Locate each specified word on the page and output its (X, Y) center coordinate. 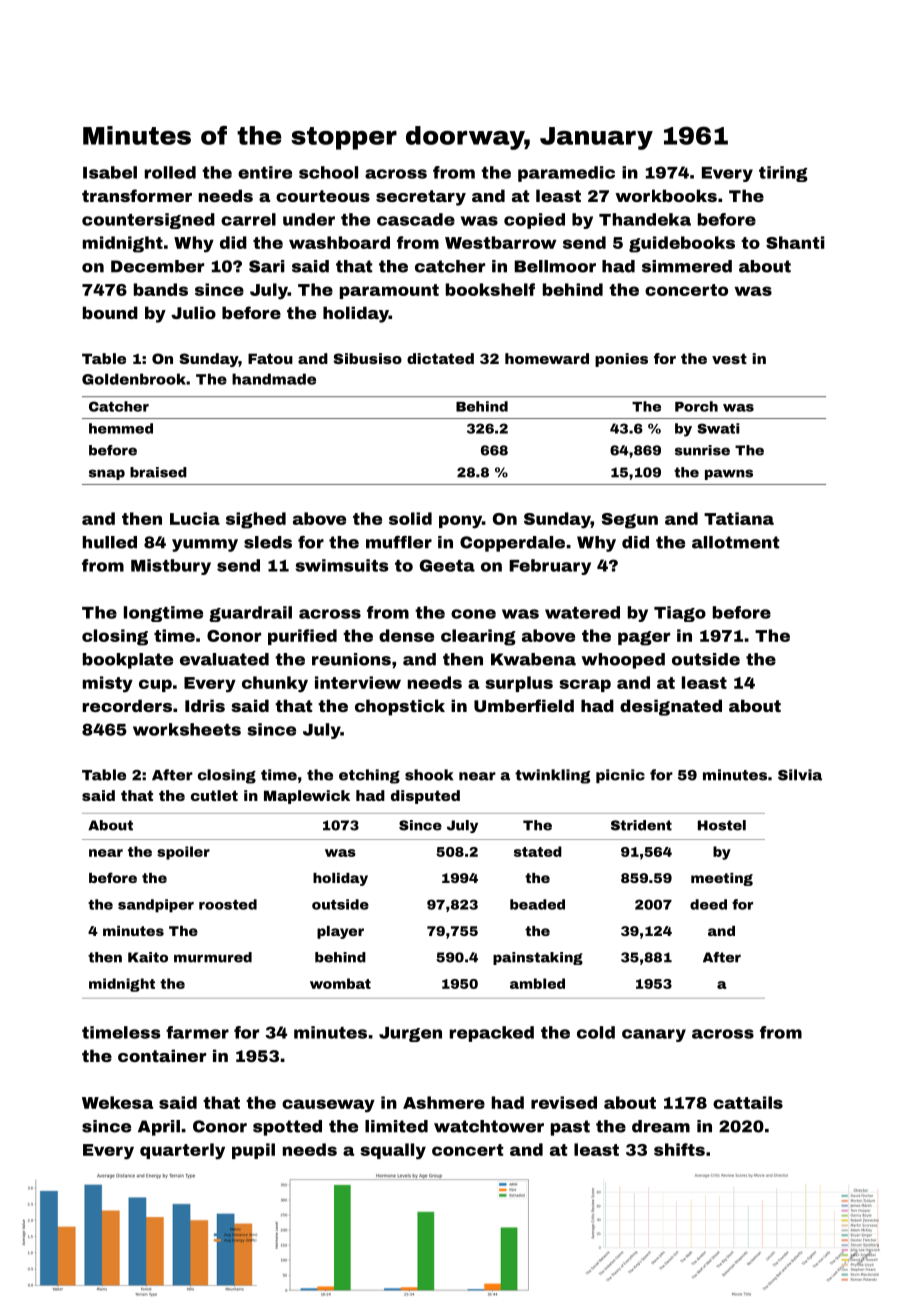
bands (161, 289)
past (570, 1128)
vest (729, 358)
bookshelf (490, 289)
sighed (256, 520)
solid (410, 518)
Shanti (795, 242)
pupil (253, 1151)
